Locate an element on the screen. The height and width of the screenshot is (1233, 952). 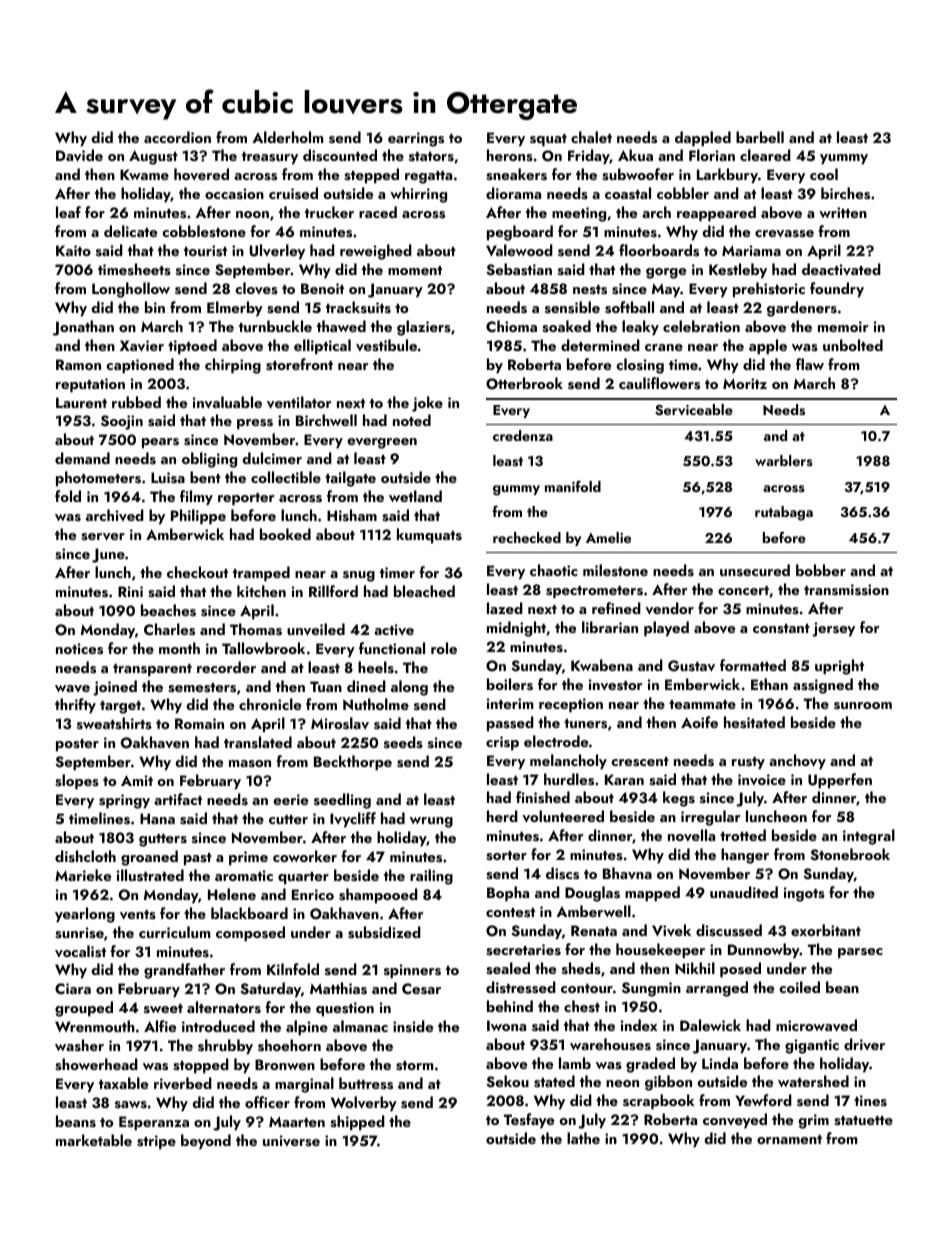
sweatshirts is located at coordinates (114, 723).
